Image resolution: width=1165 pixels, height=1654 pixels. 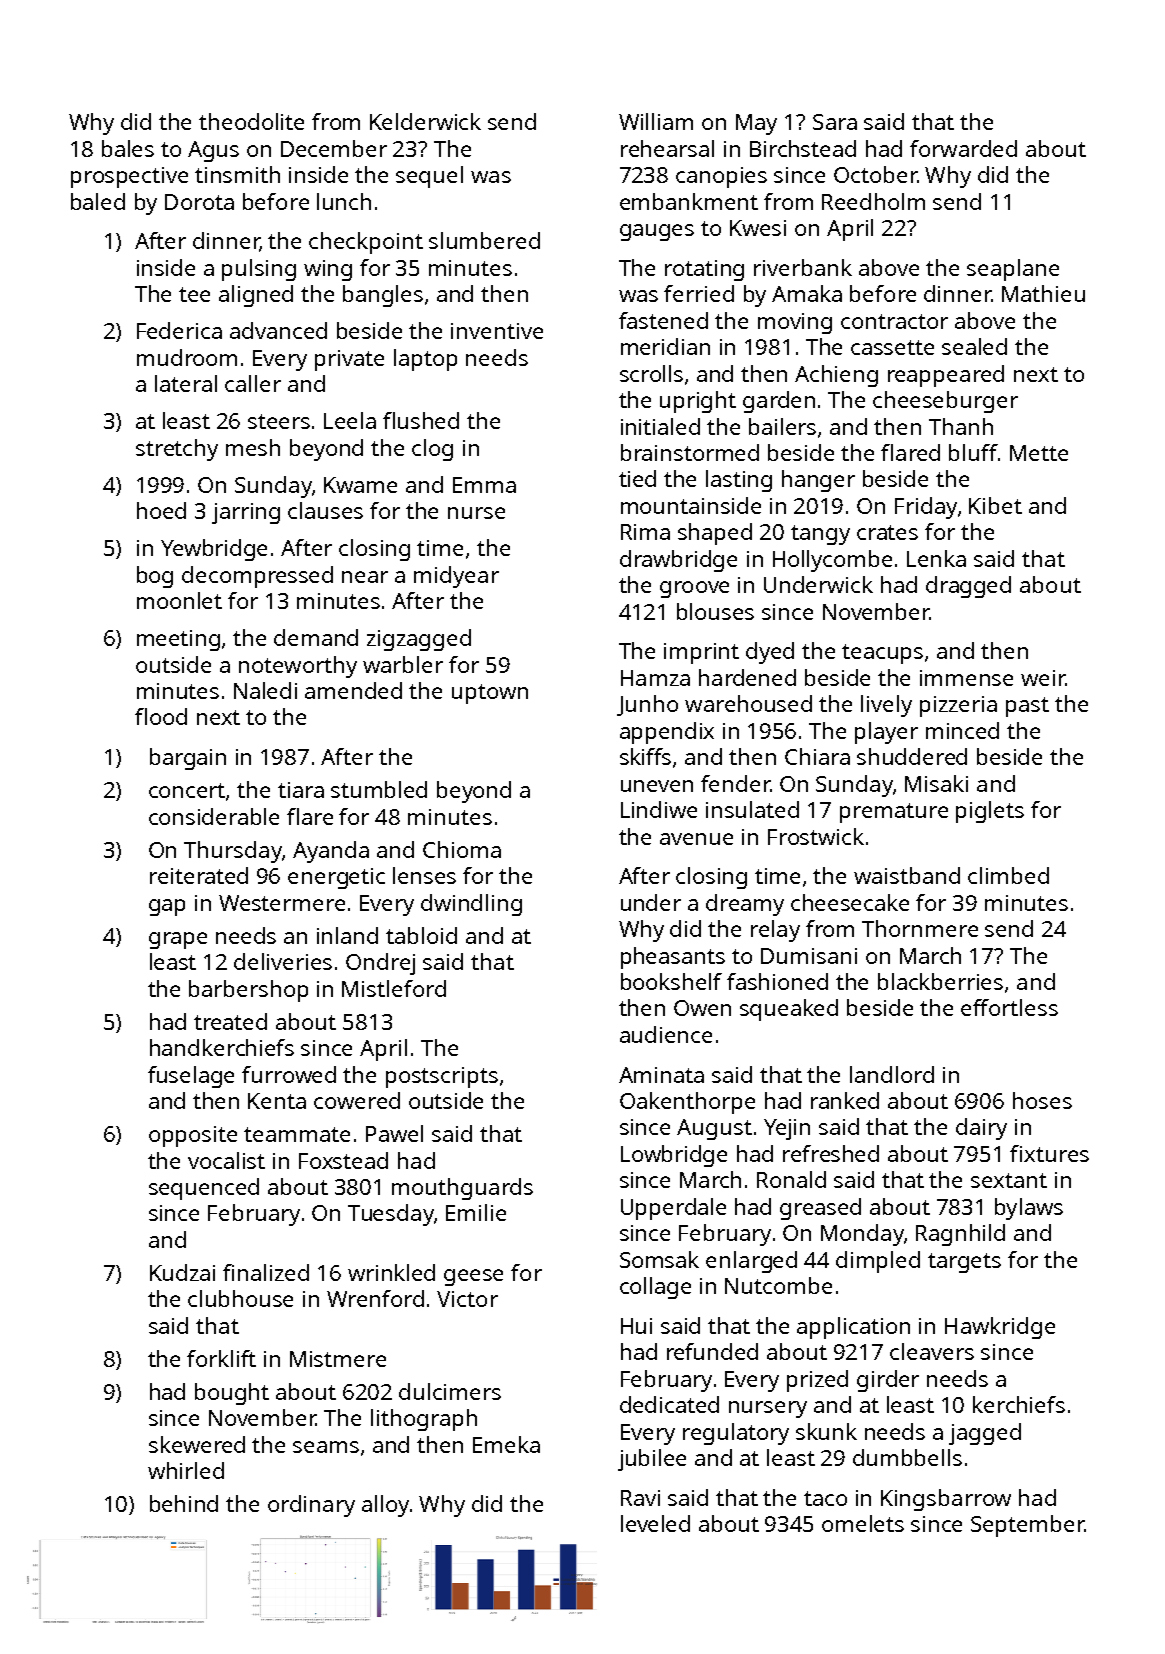 What do you see at coordinates (652, 1460) in the screenshot?
I see `jubilee` at bounding box center [652, 1460].
